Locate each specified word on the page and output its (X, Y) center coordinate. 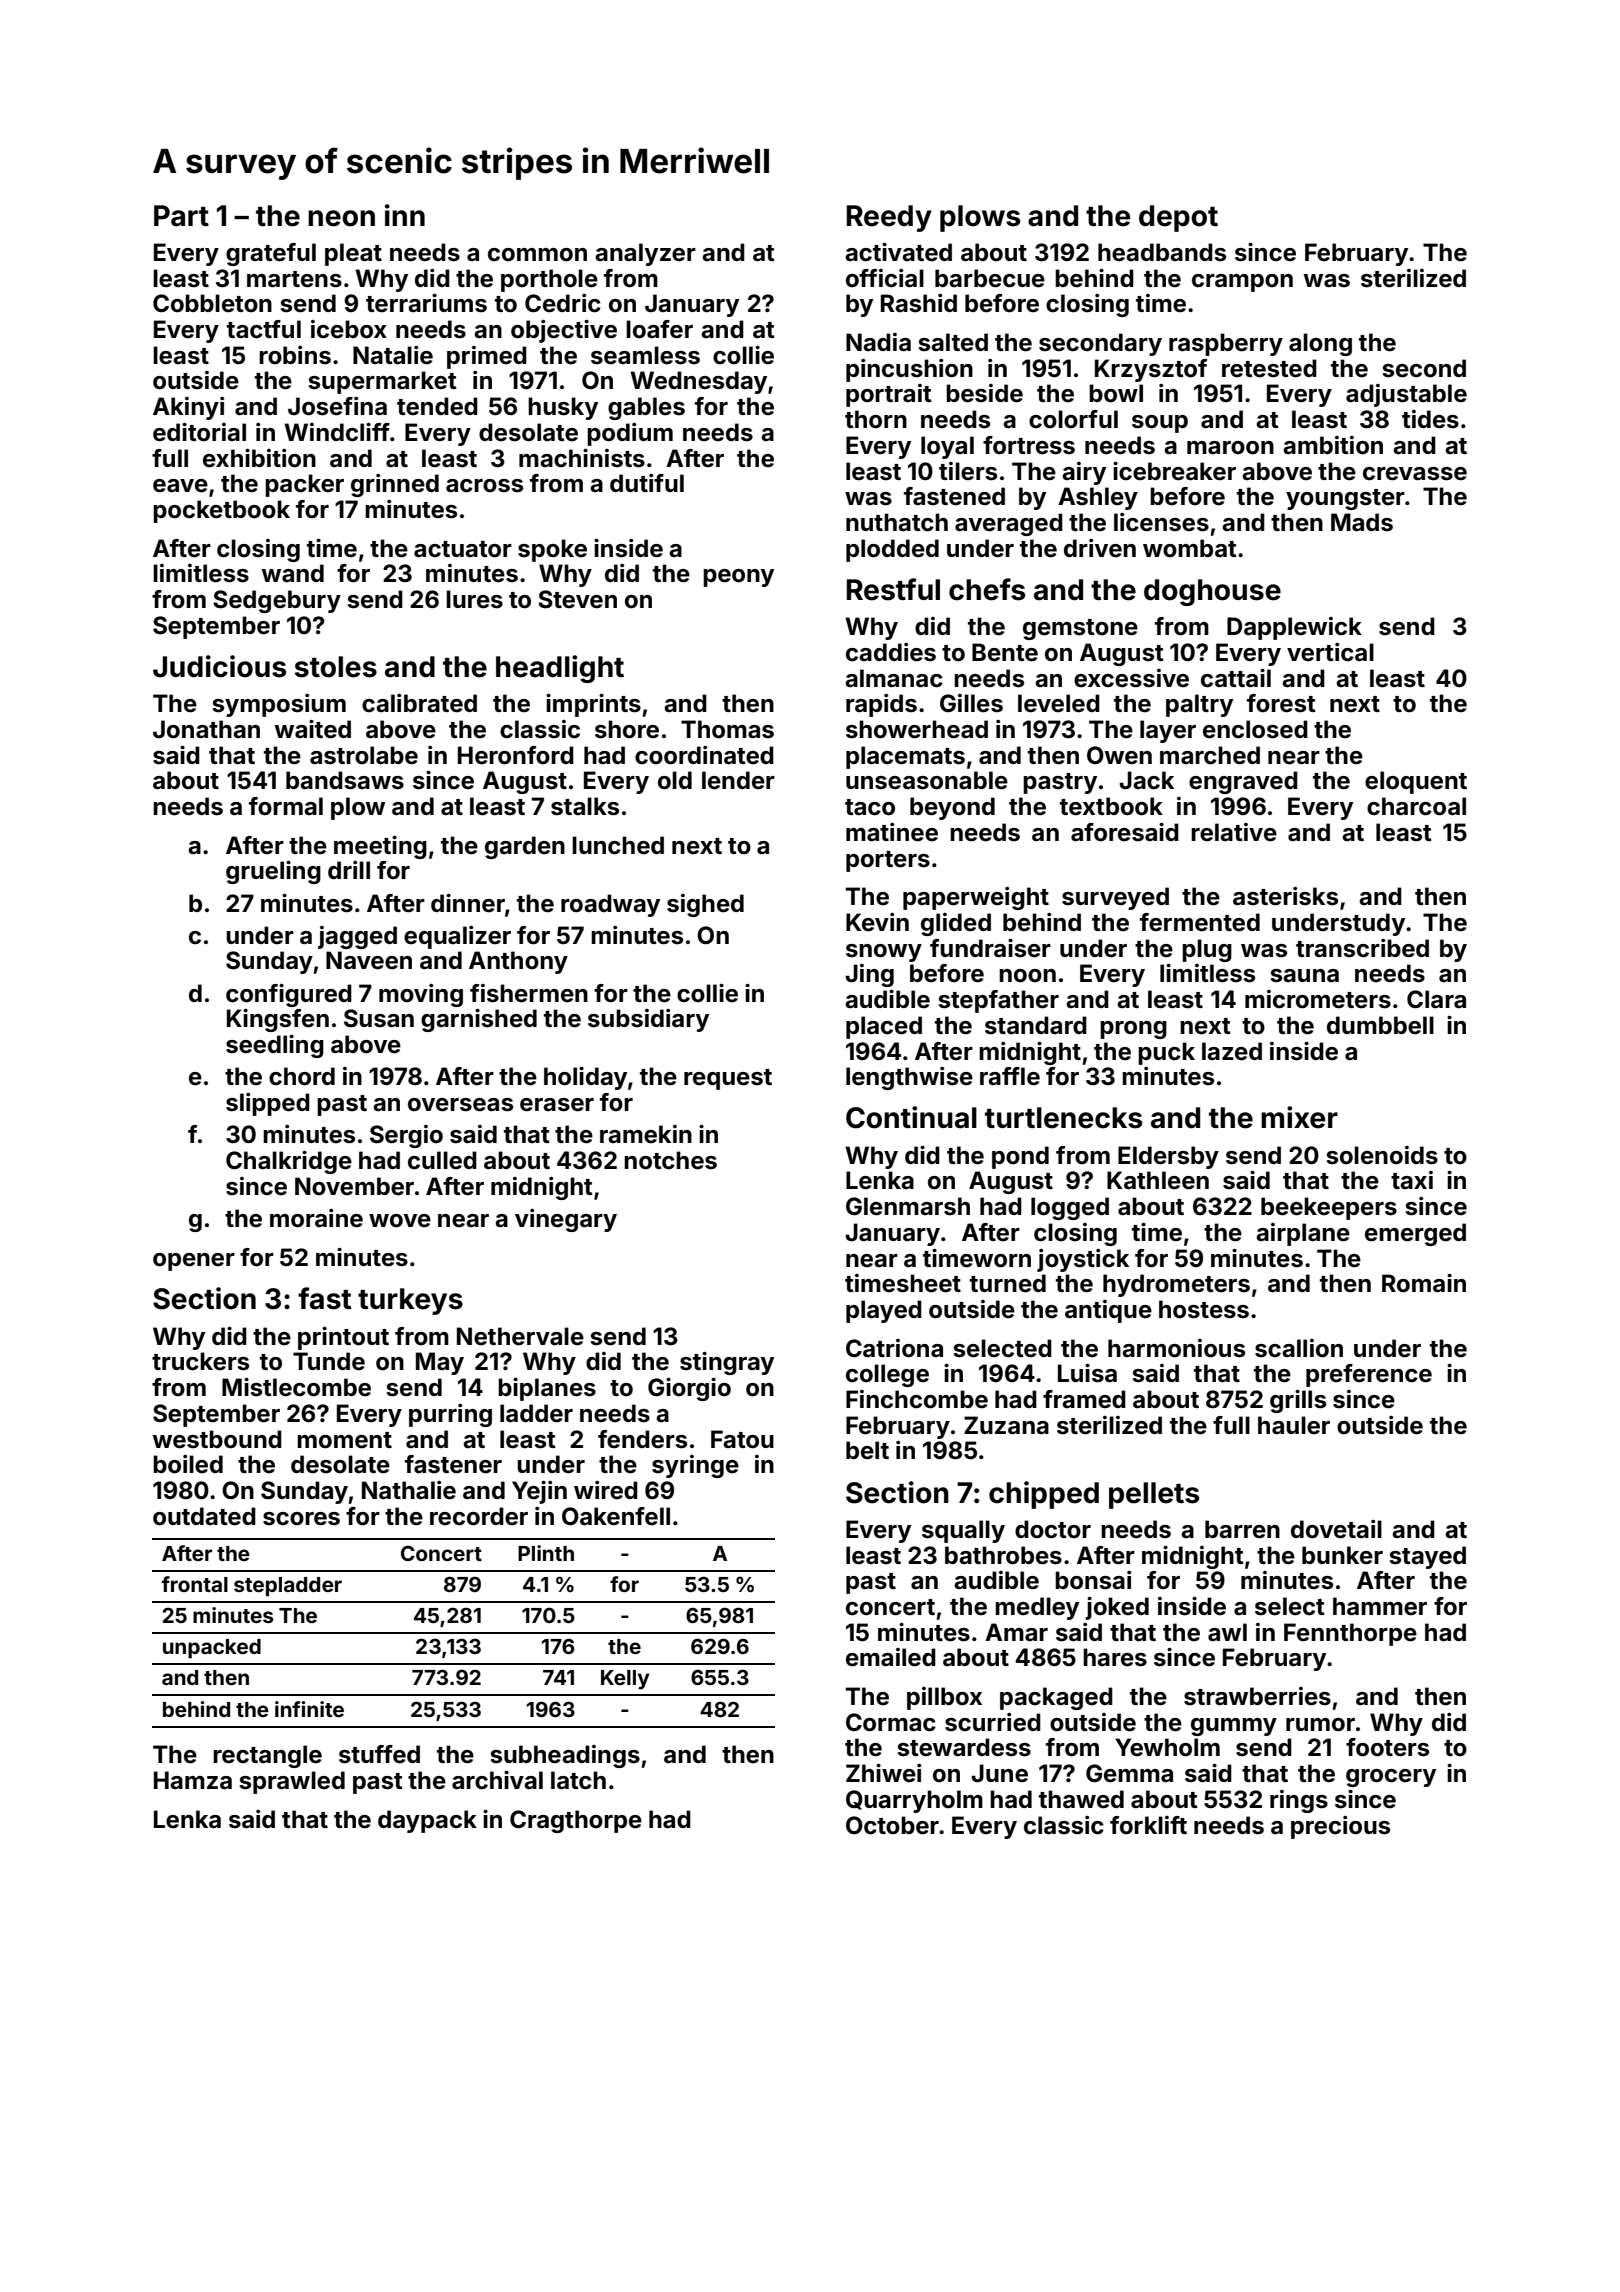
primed (487, 357)
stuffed (379, 1754)
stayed (1427, 1557)
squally (963, 1531)
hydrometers (1176, 1285)
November (354, 1186)
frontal (195, 1584)
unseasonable (927, 780)
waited (312, 729)
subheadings (565, 1756)
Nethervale (520, 1336)
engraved (1243, 782)
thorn (876, 419)
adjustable (1406, 395)
